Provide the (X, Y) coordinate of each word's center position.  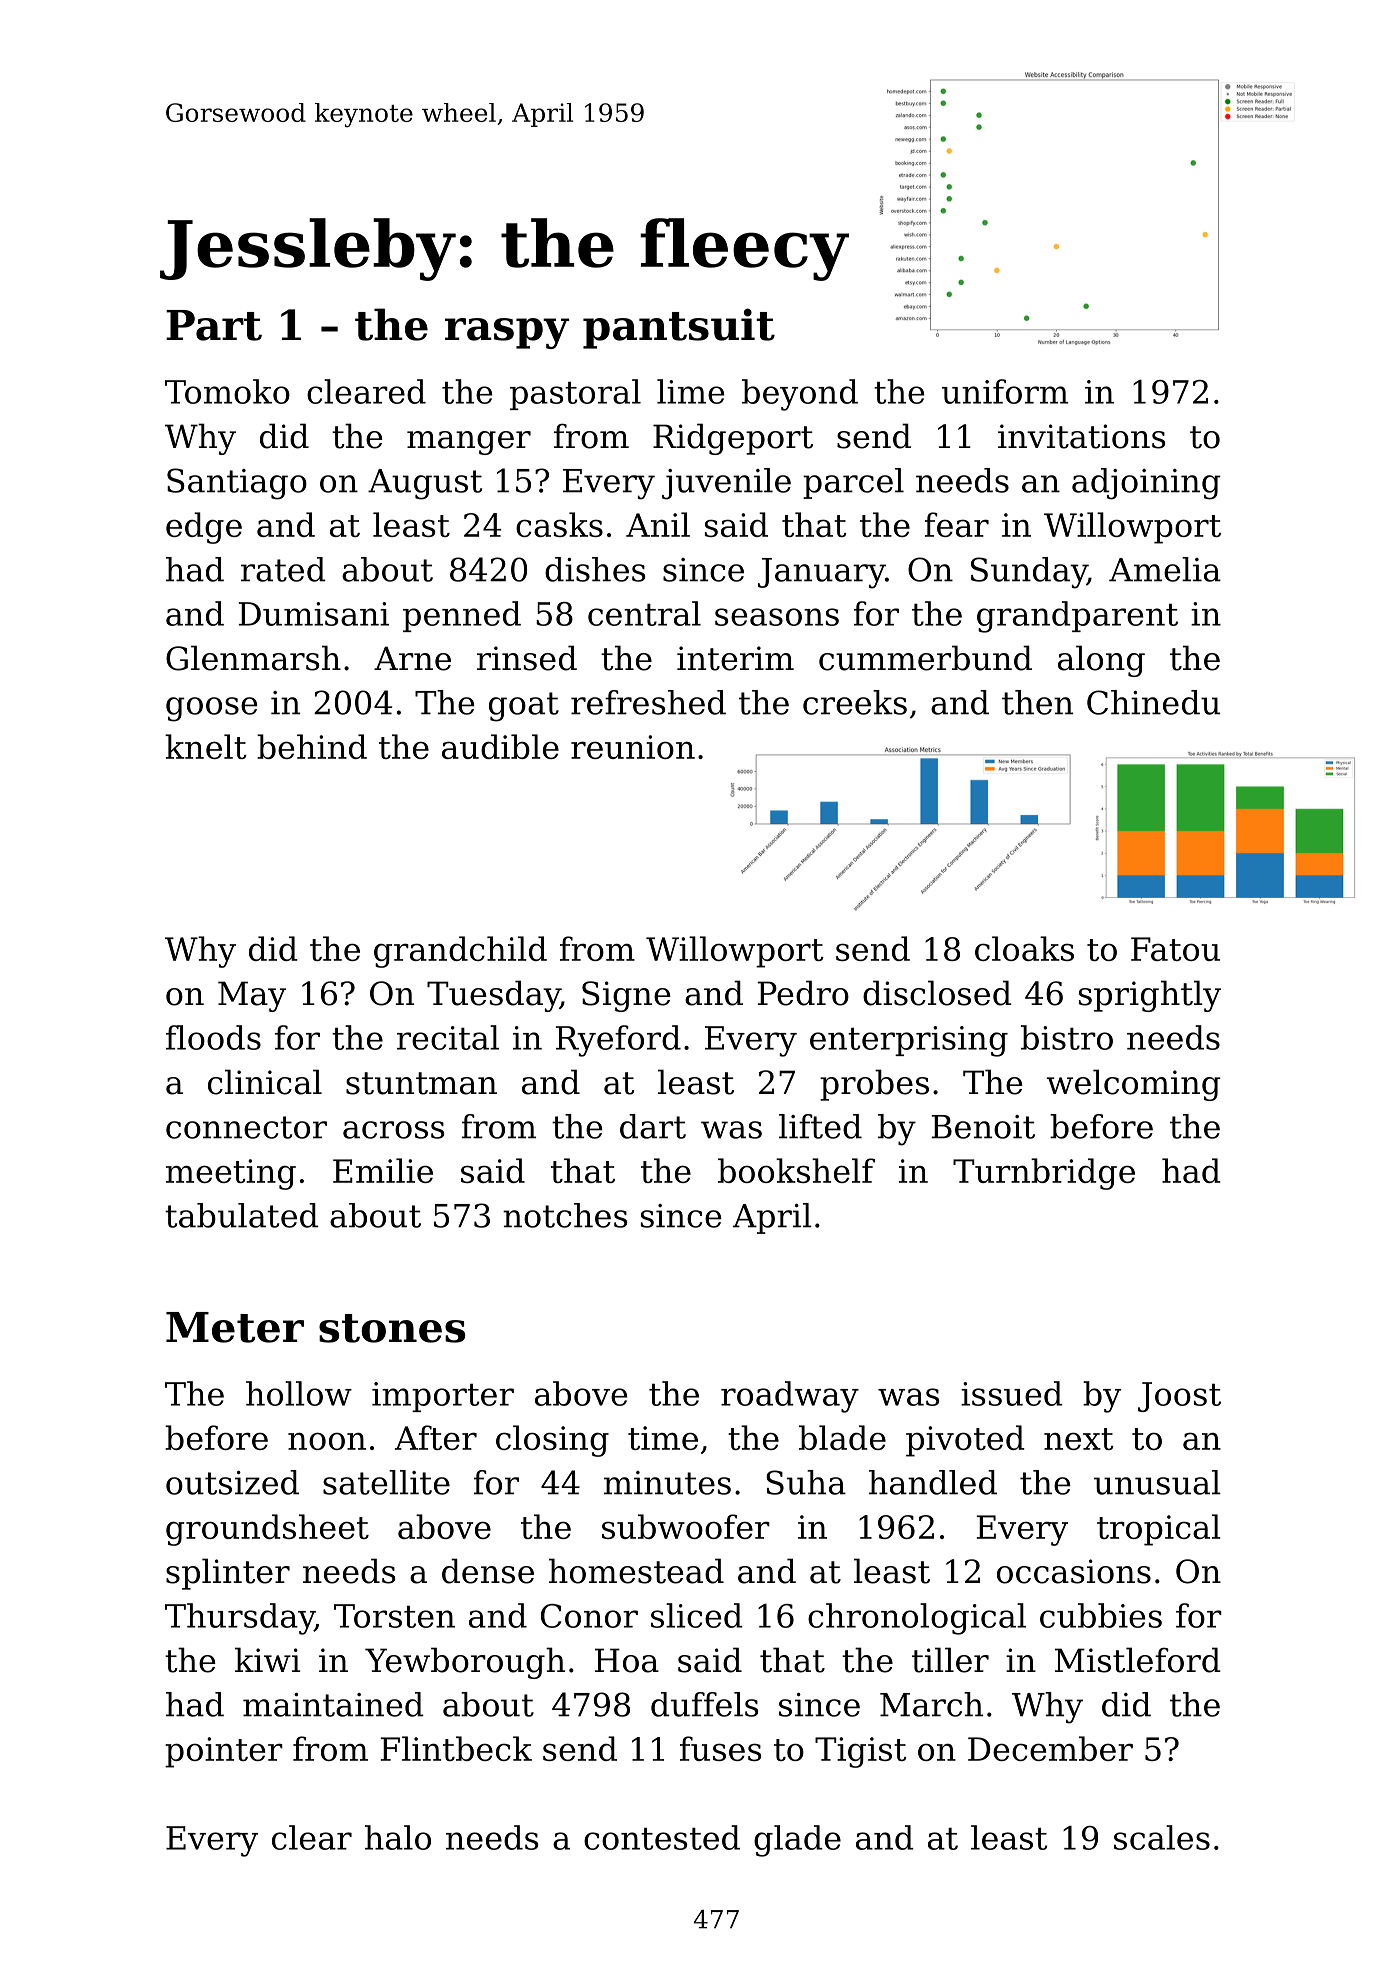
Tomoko (227, 391)
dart (653, 1126)
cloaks (1024, 948)
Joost (1179, 1397)
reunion (633, 747)
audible (500, 746)
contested (662, 1837)
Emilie (383, 1170)
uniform (1005, 391)
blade (842, 1437)
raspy (507, 333)
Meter (235, 1327)
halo (398, 1837)
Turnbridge (1044, 1174)
